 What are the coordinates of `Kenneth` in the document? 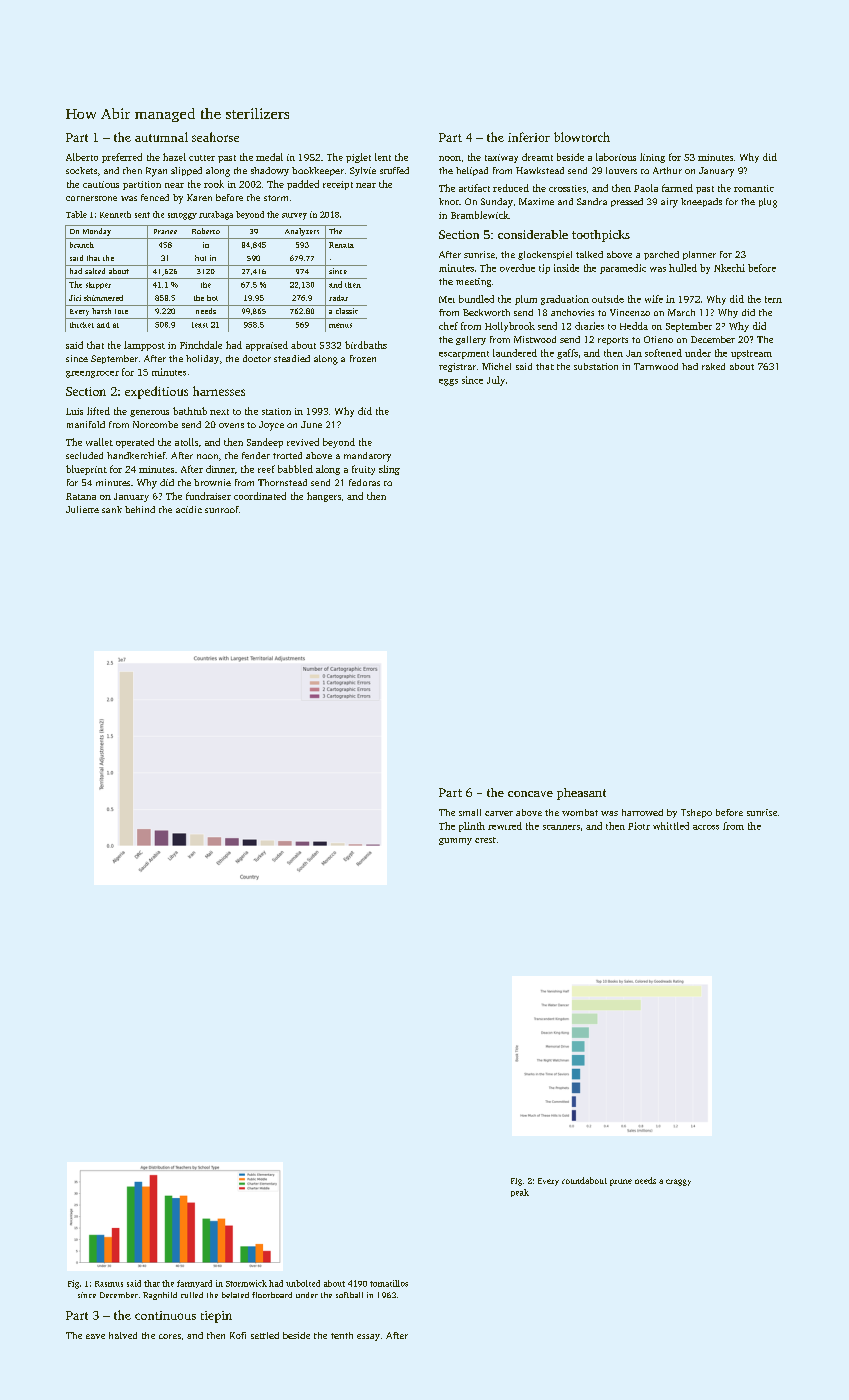 It's located at (115, 214).
